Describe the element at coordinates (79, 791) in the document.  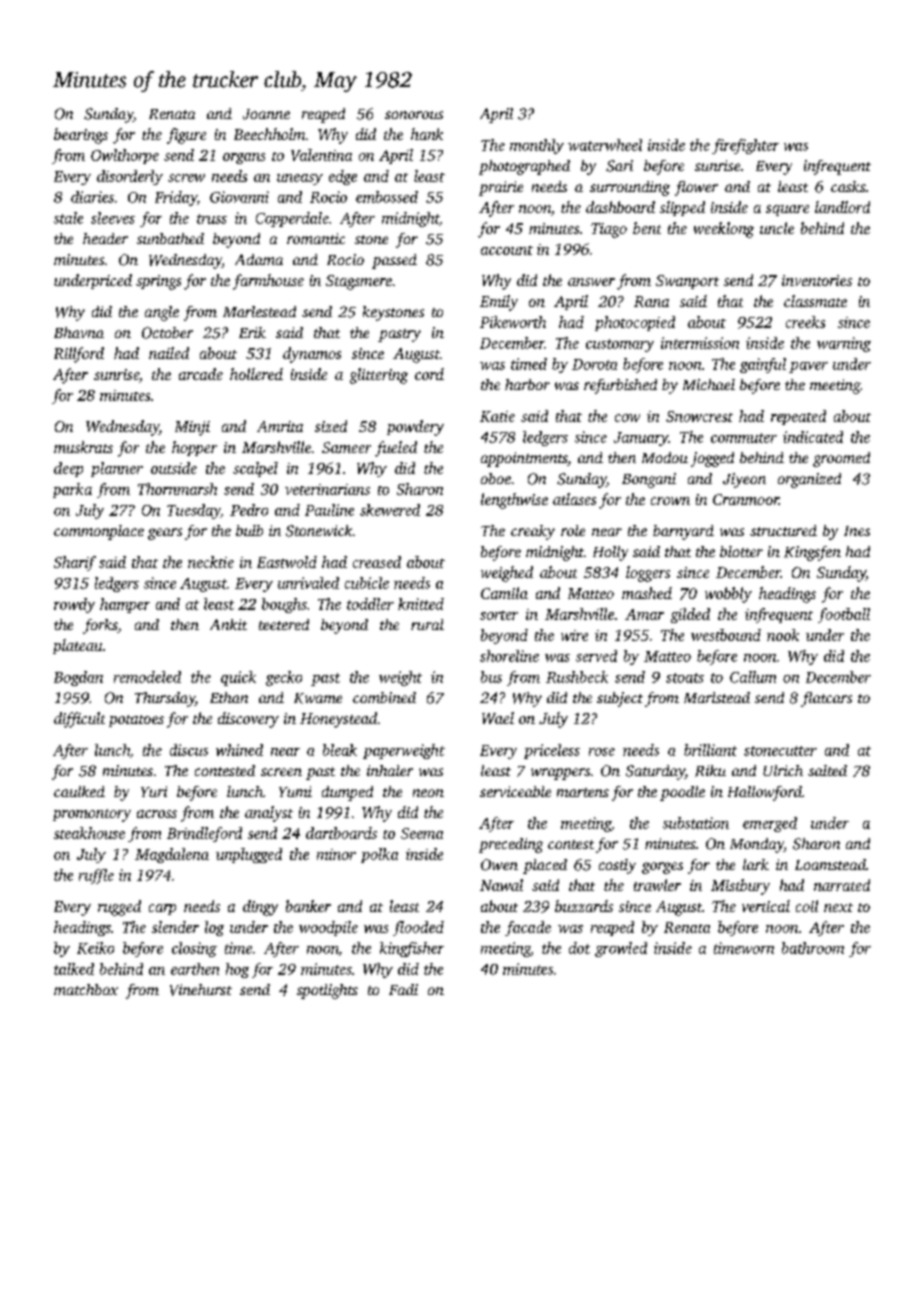
I see `caulked` at that location.
